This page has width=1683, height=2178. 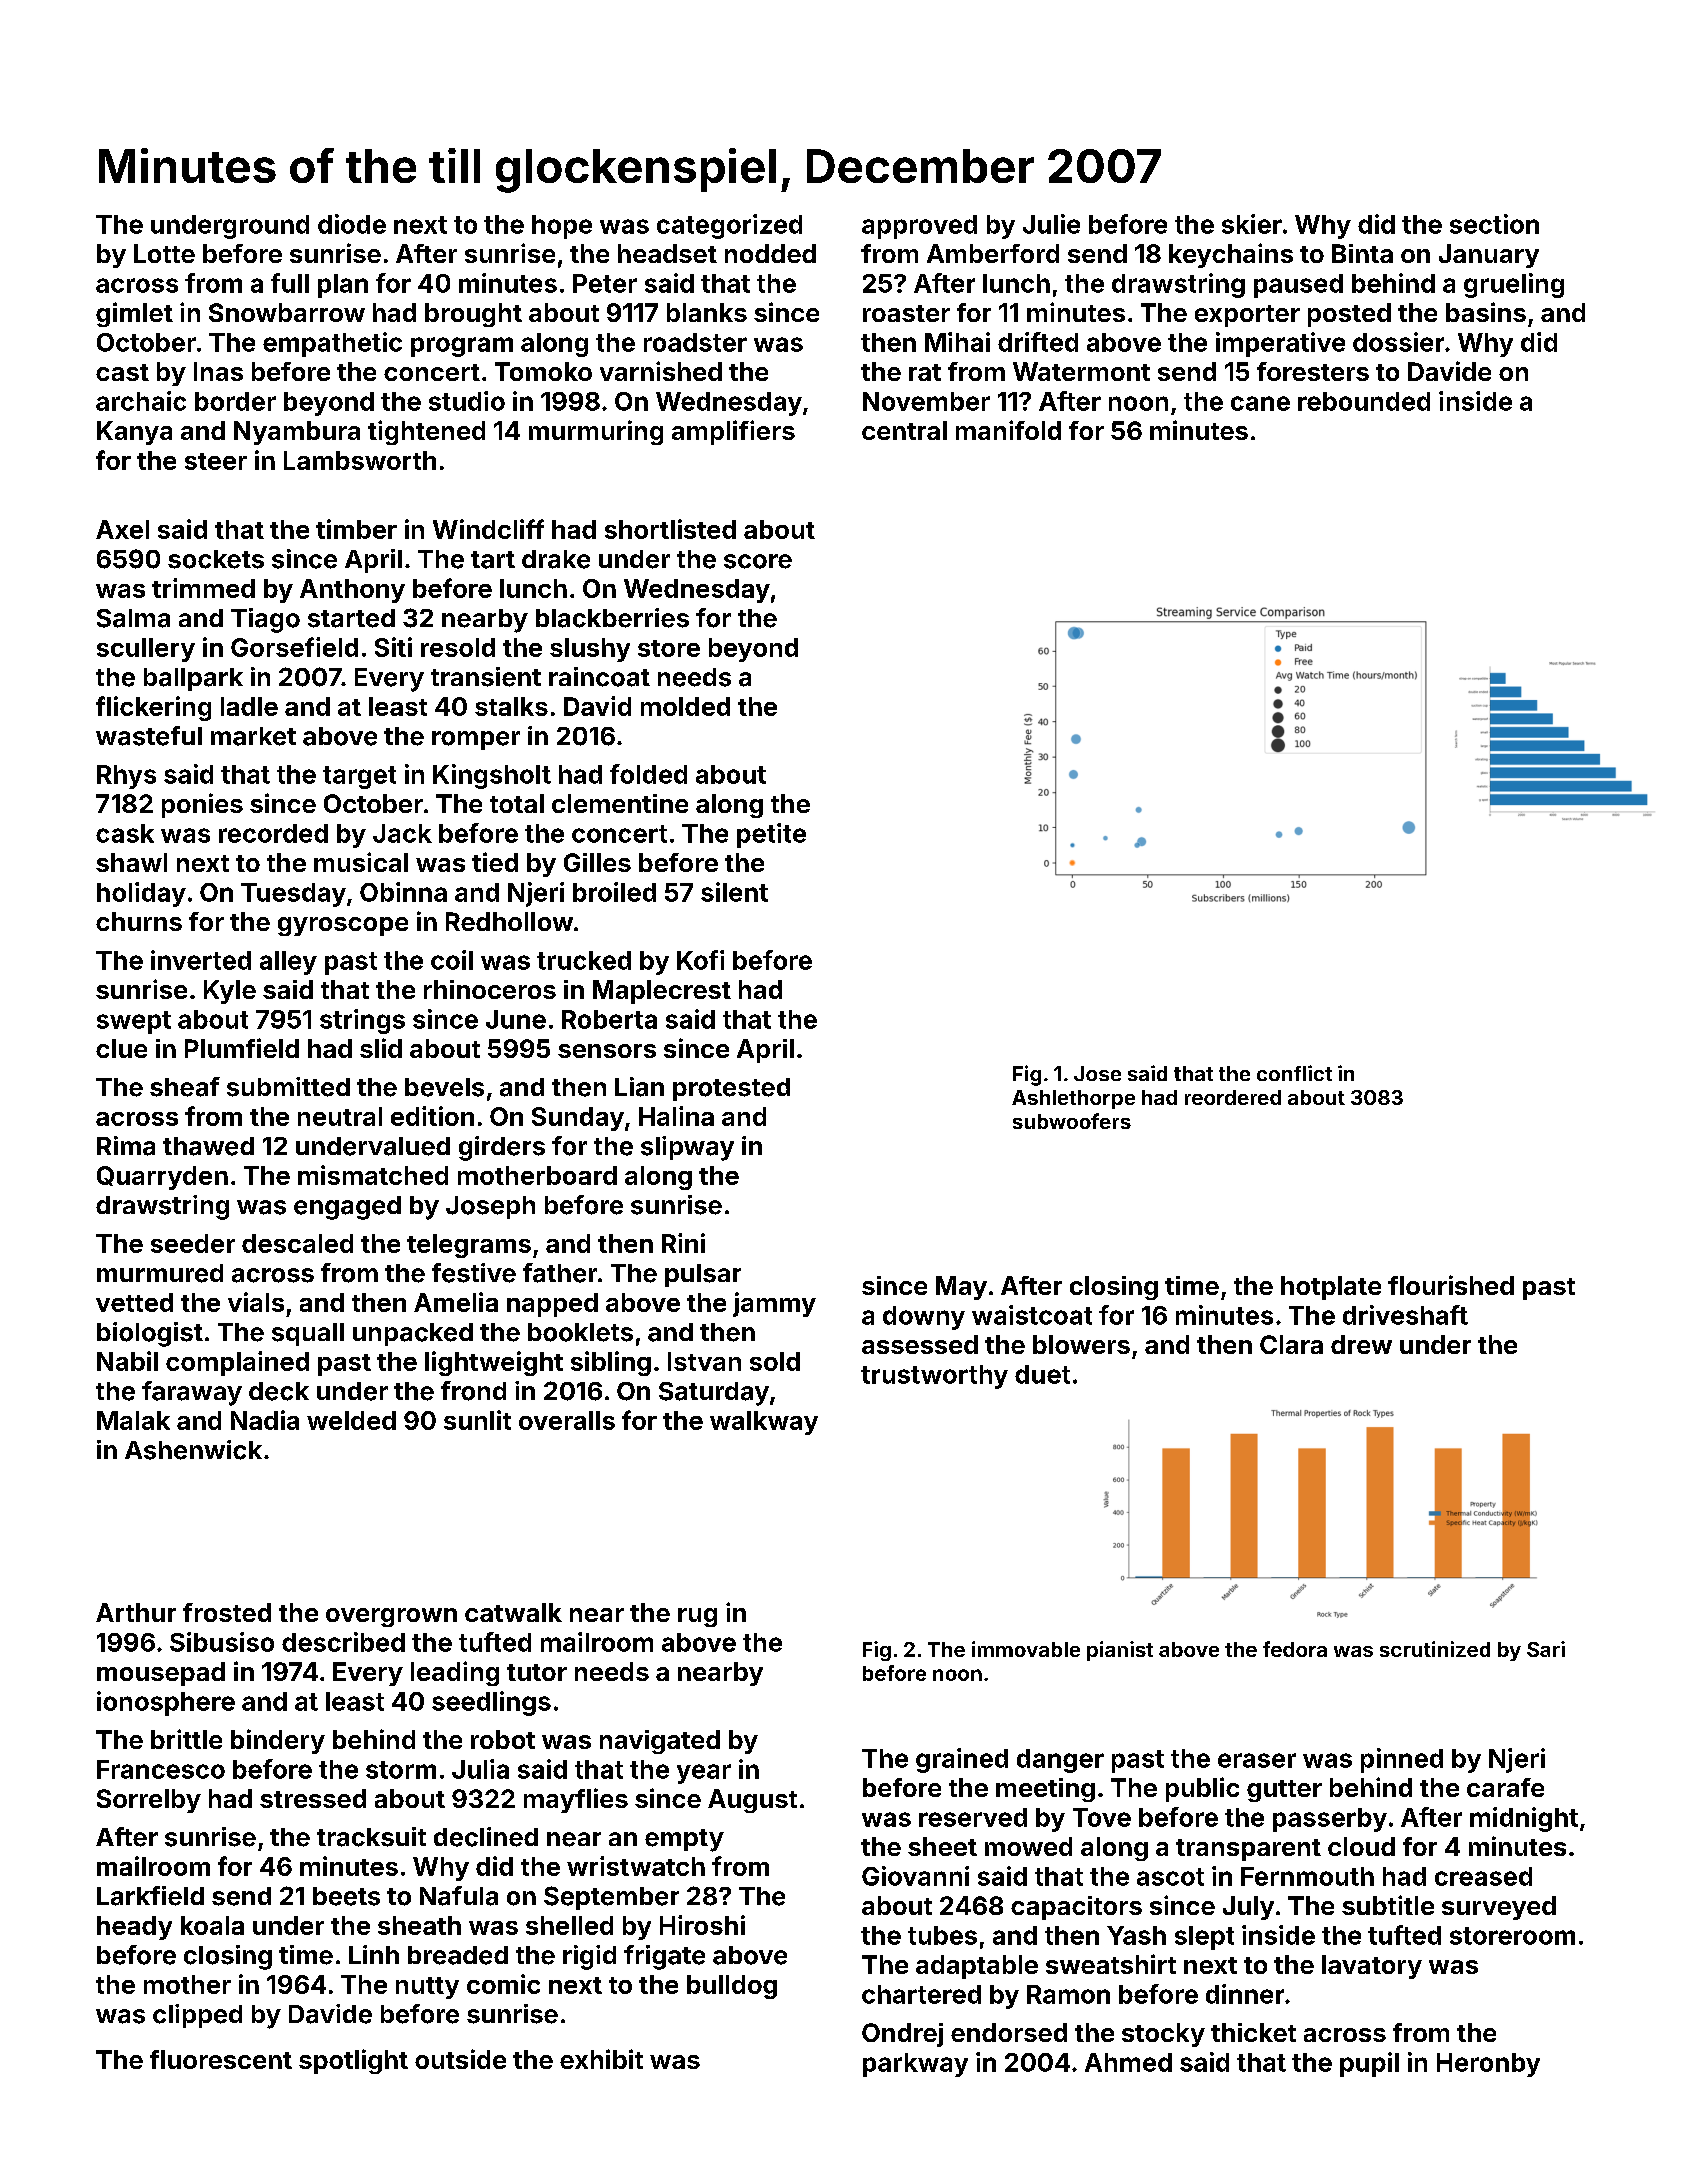 I want to click on exhibit, so click(x=601, y=2059).
